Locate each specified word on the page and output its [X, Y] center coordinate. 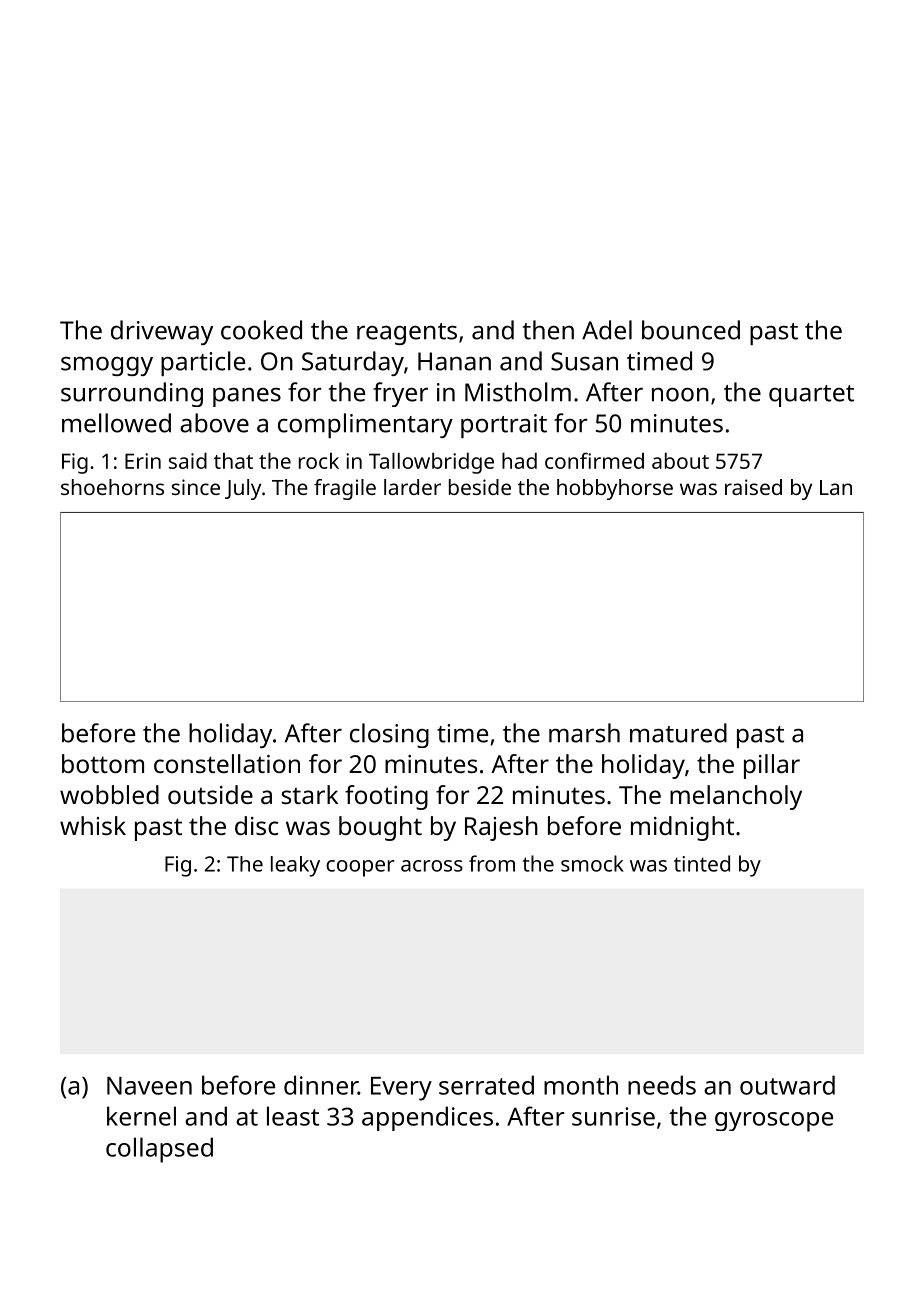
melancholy [736, 797]
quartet [811, 396]
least [293, 1116]
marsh [584, 733]
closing [389, 735]
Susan [584, 361]
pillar [772, 766]
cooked [261, 330]
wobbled [109, 794]
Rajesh [501, 828]
